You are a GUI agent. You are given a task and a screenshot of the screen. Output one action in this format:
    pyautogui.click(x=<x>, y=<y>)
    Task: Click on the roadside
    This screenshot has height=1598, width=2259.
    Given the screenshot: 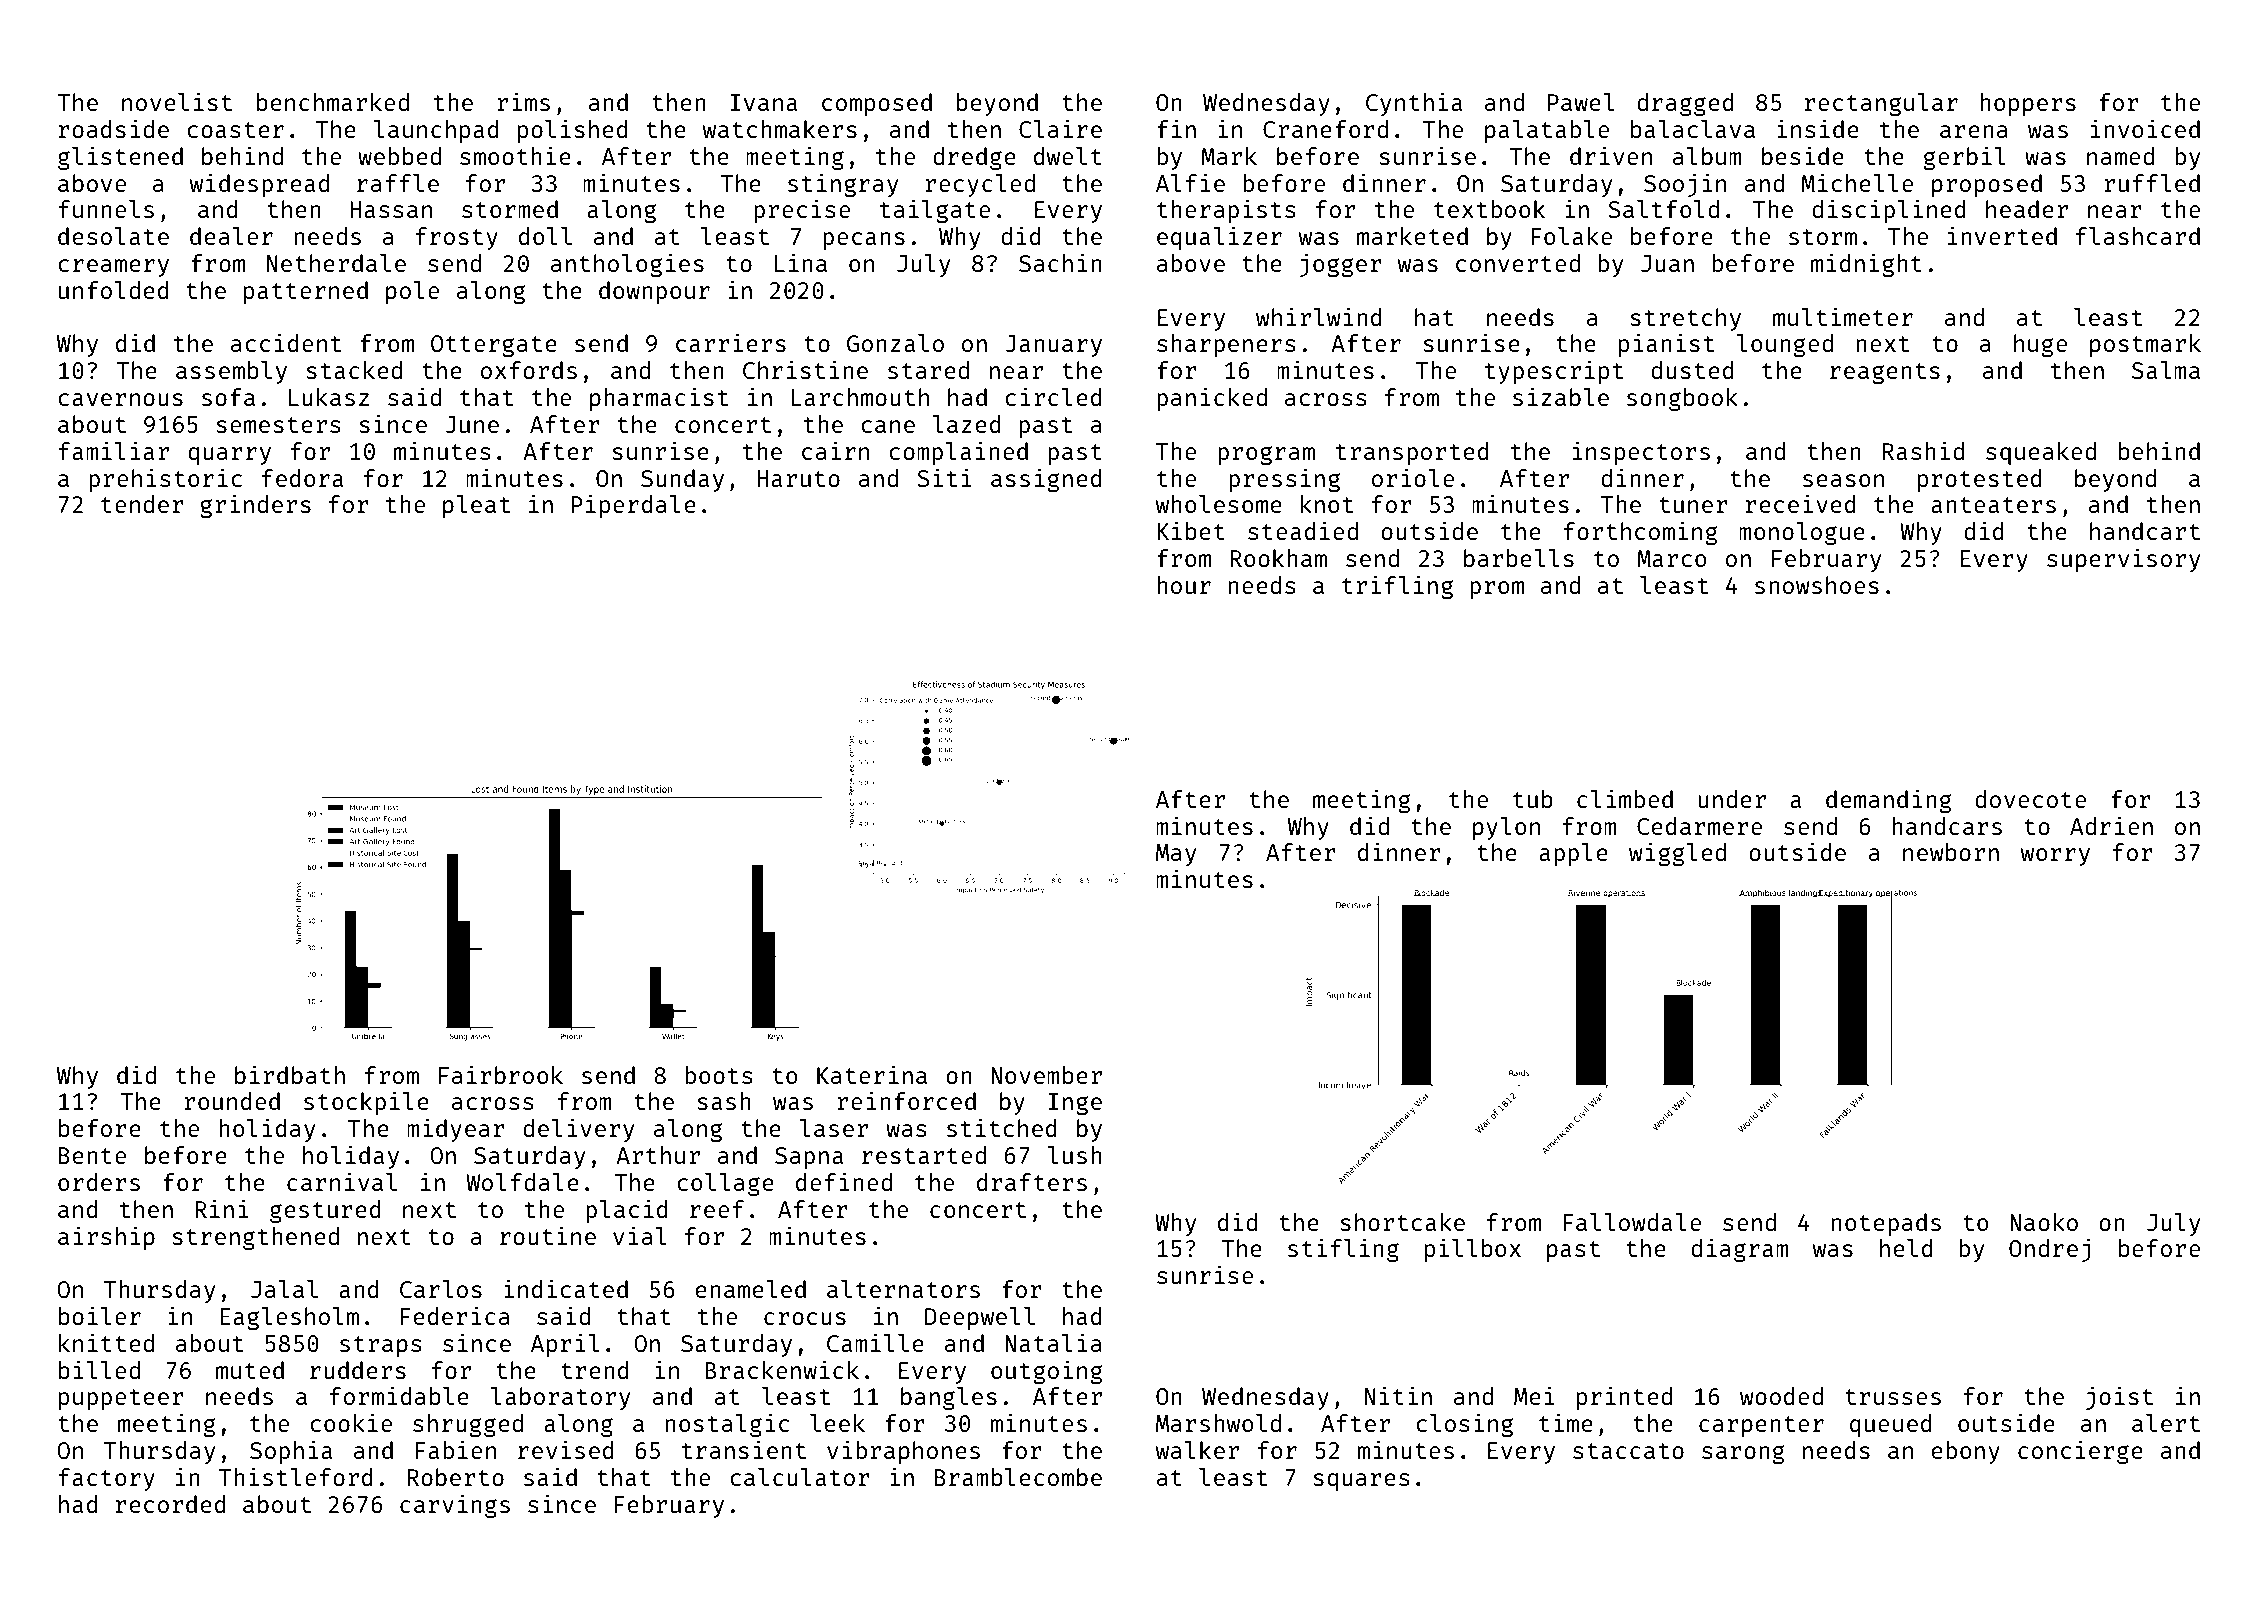 What is the action you would take?
    pyautogui.click(x=114, y=128)
